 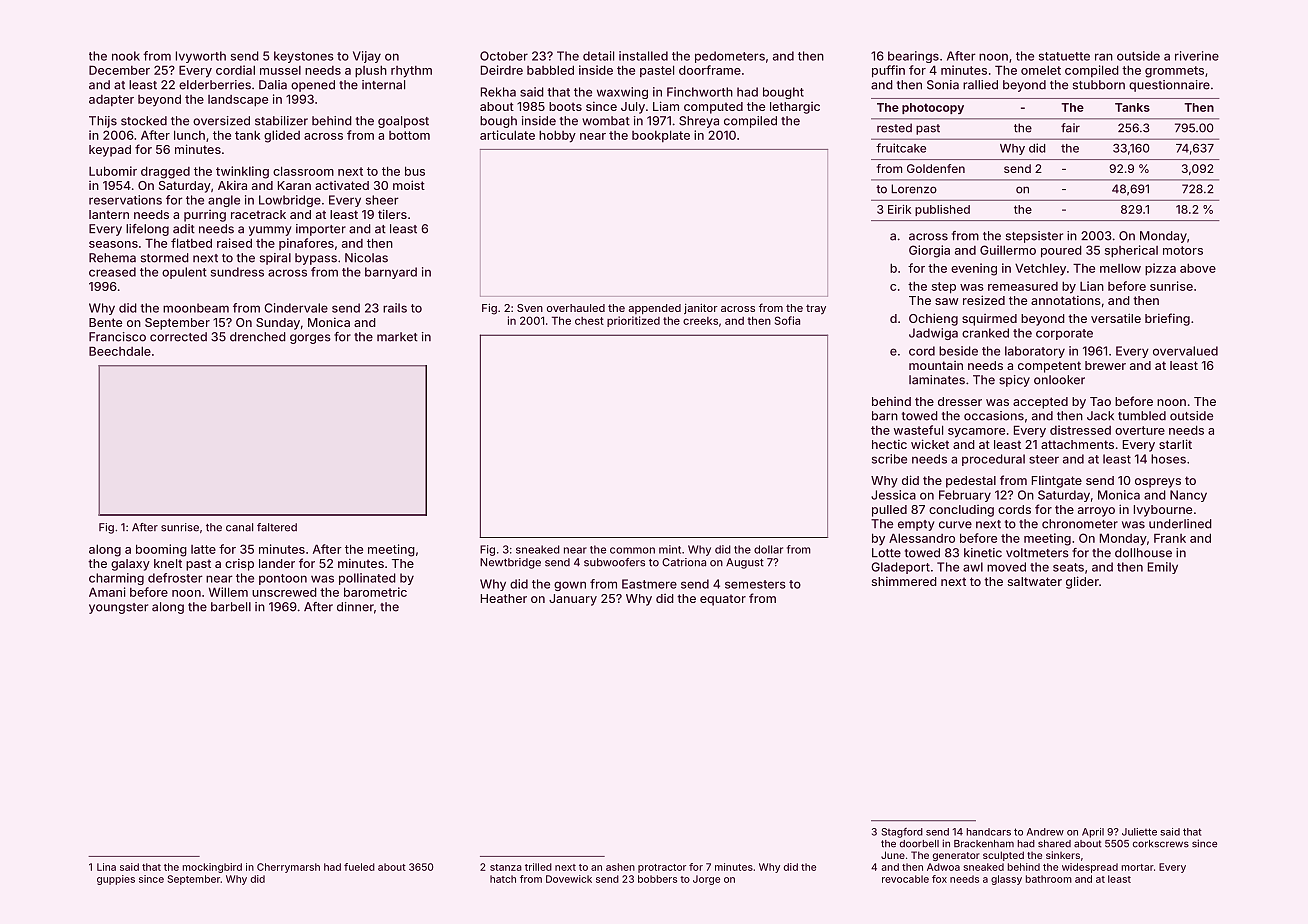 What do you see at coordinates (118, 608) in the document?
I see `youngster` at bounding box center [118, 608].
